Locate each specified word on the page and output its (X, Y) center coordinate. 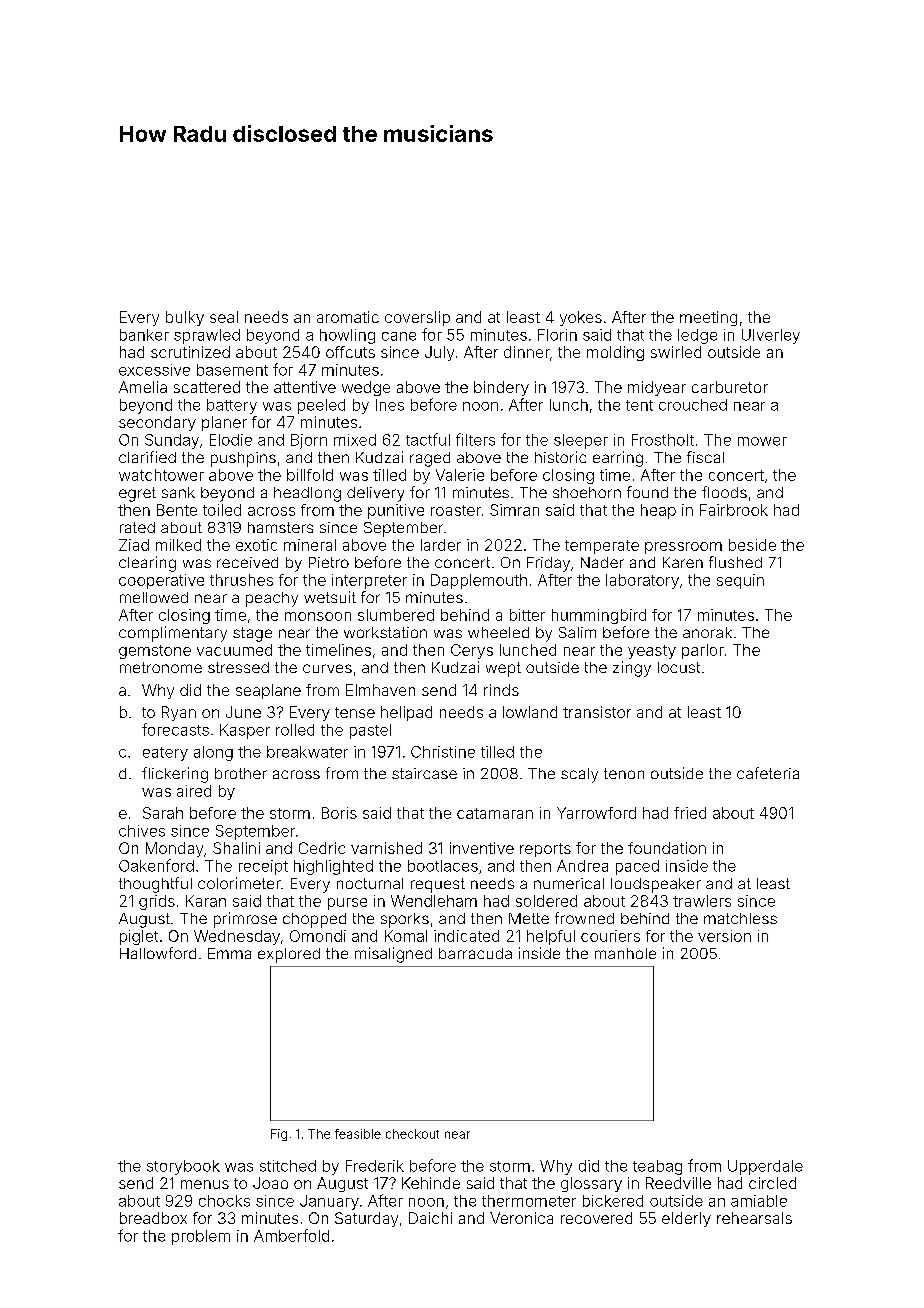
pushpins (243, 459)
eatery (165, 754)
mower (762, 441)
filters (475, 439)
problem (201, 1237)
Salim (577, 632)
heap (658, 511)
